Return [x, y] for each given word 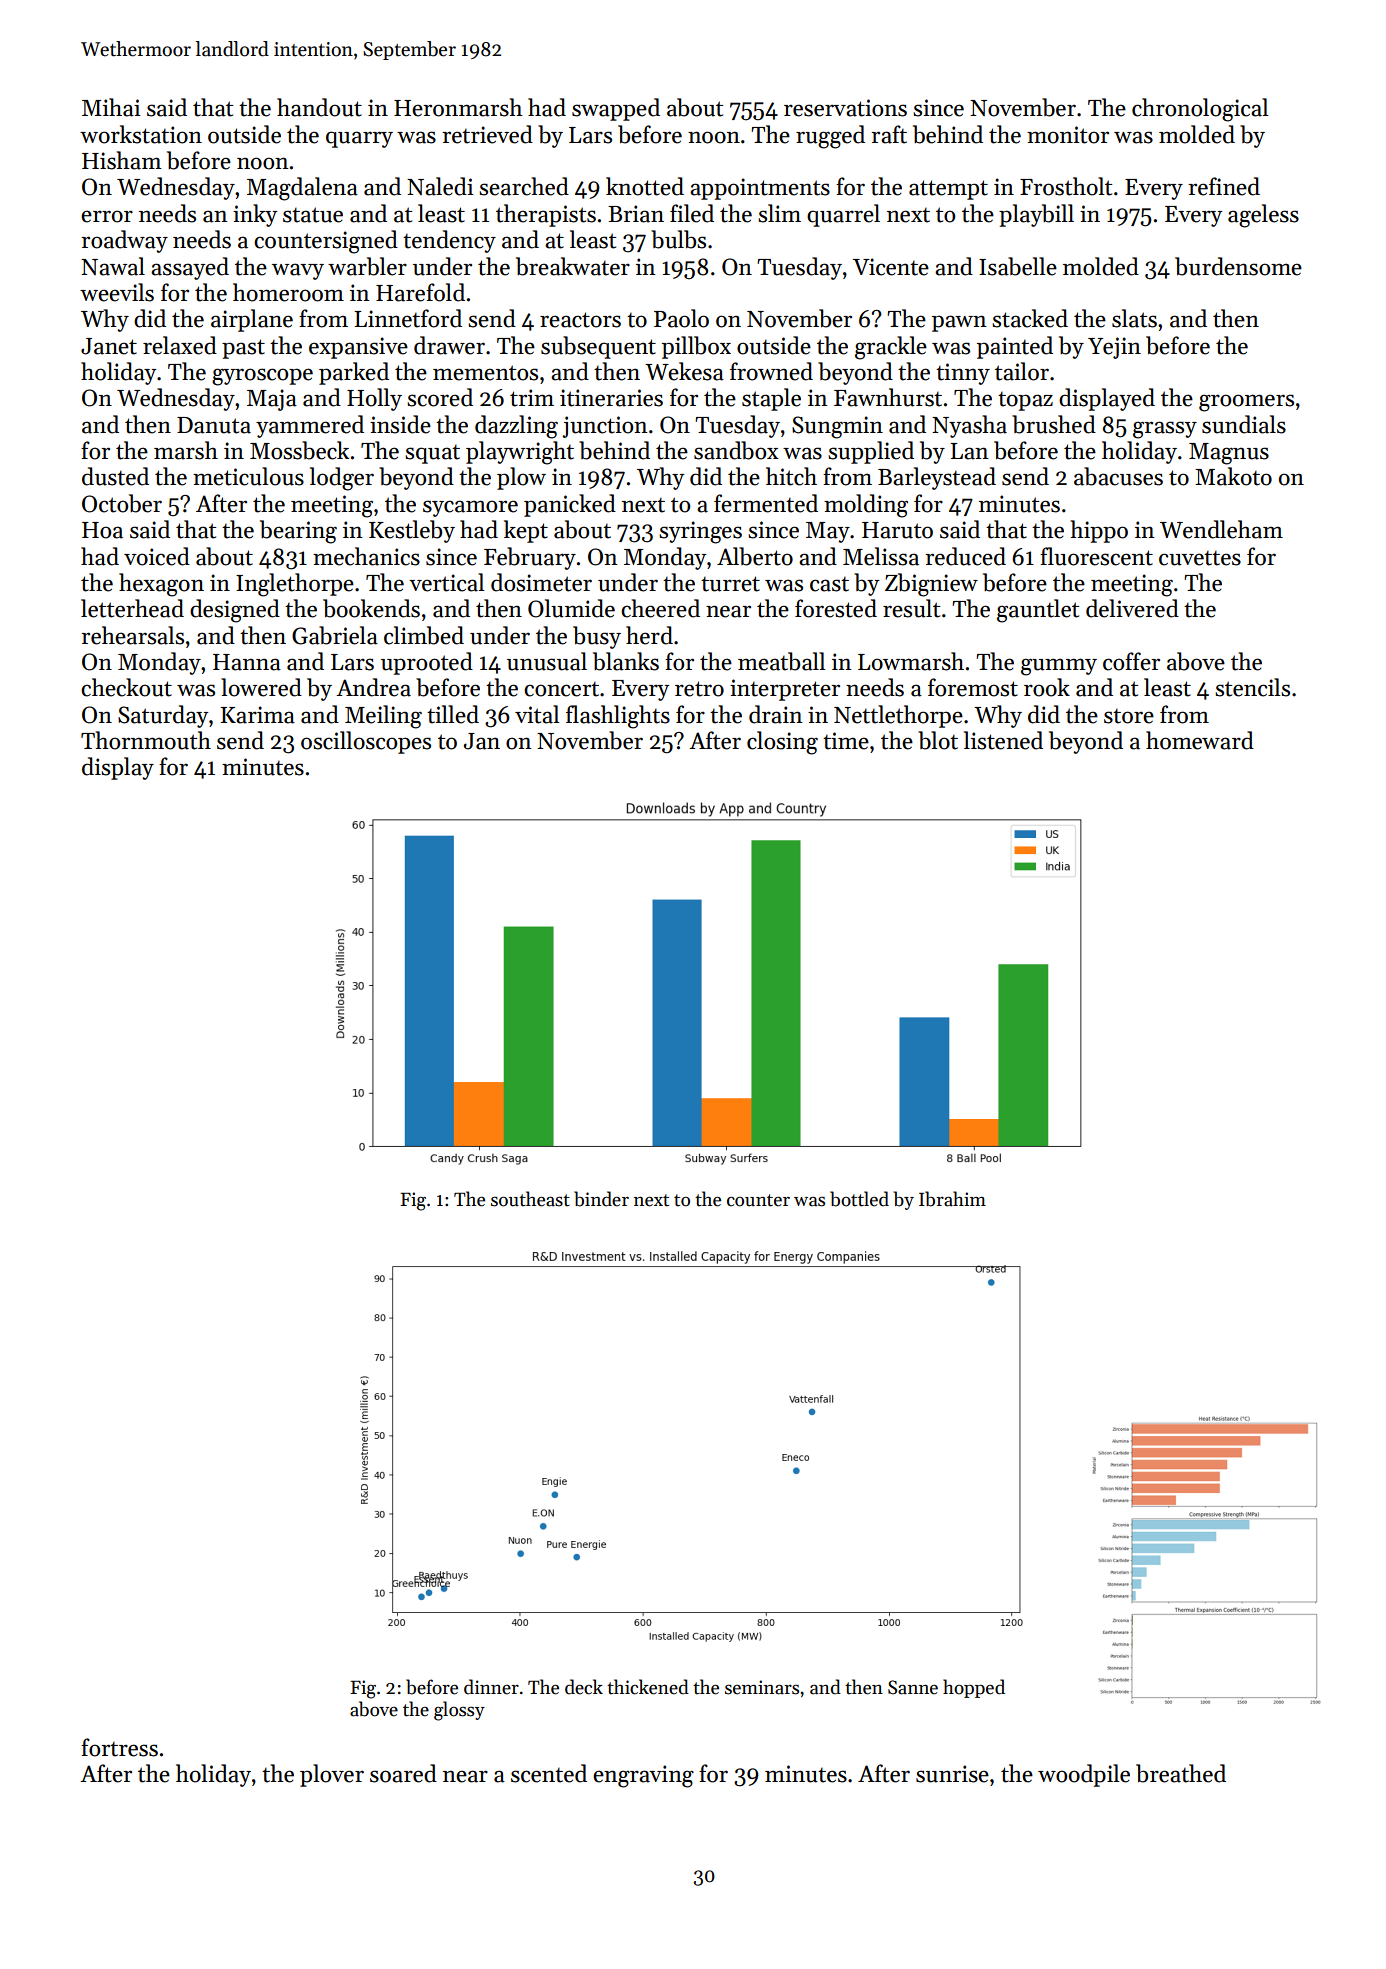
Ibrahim [952, 1199]
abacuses [1118, 476]
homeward [1200, 740]
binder [601, 1199]
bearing [298, 532]
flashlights [618, 717]
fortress [119, 1747]
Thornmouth [146, 740]
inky [255, 215]
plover [332, 1775]
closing [782, 743]
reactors [580, 320]
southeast [530, 1199]
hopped [974, 1688]
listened [1003, 740]
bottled [859, 1199]
